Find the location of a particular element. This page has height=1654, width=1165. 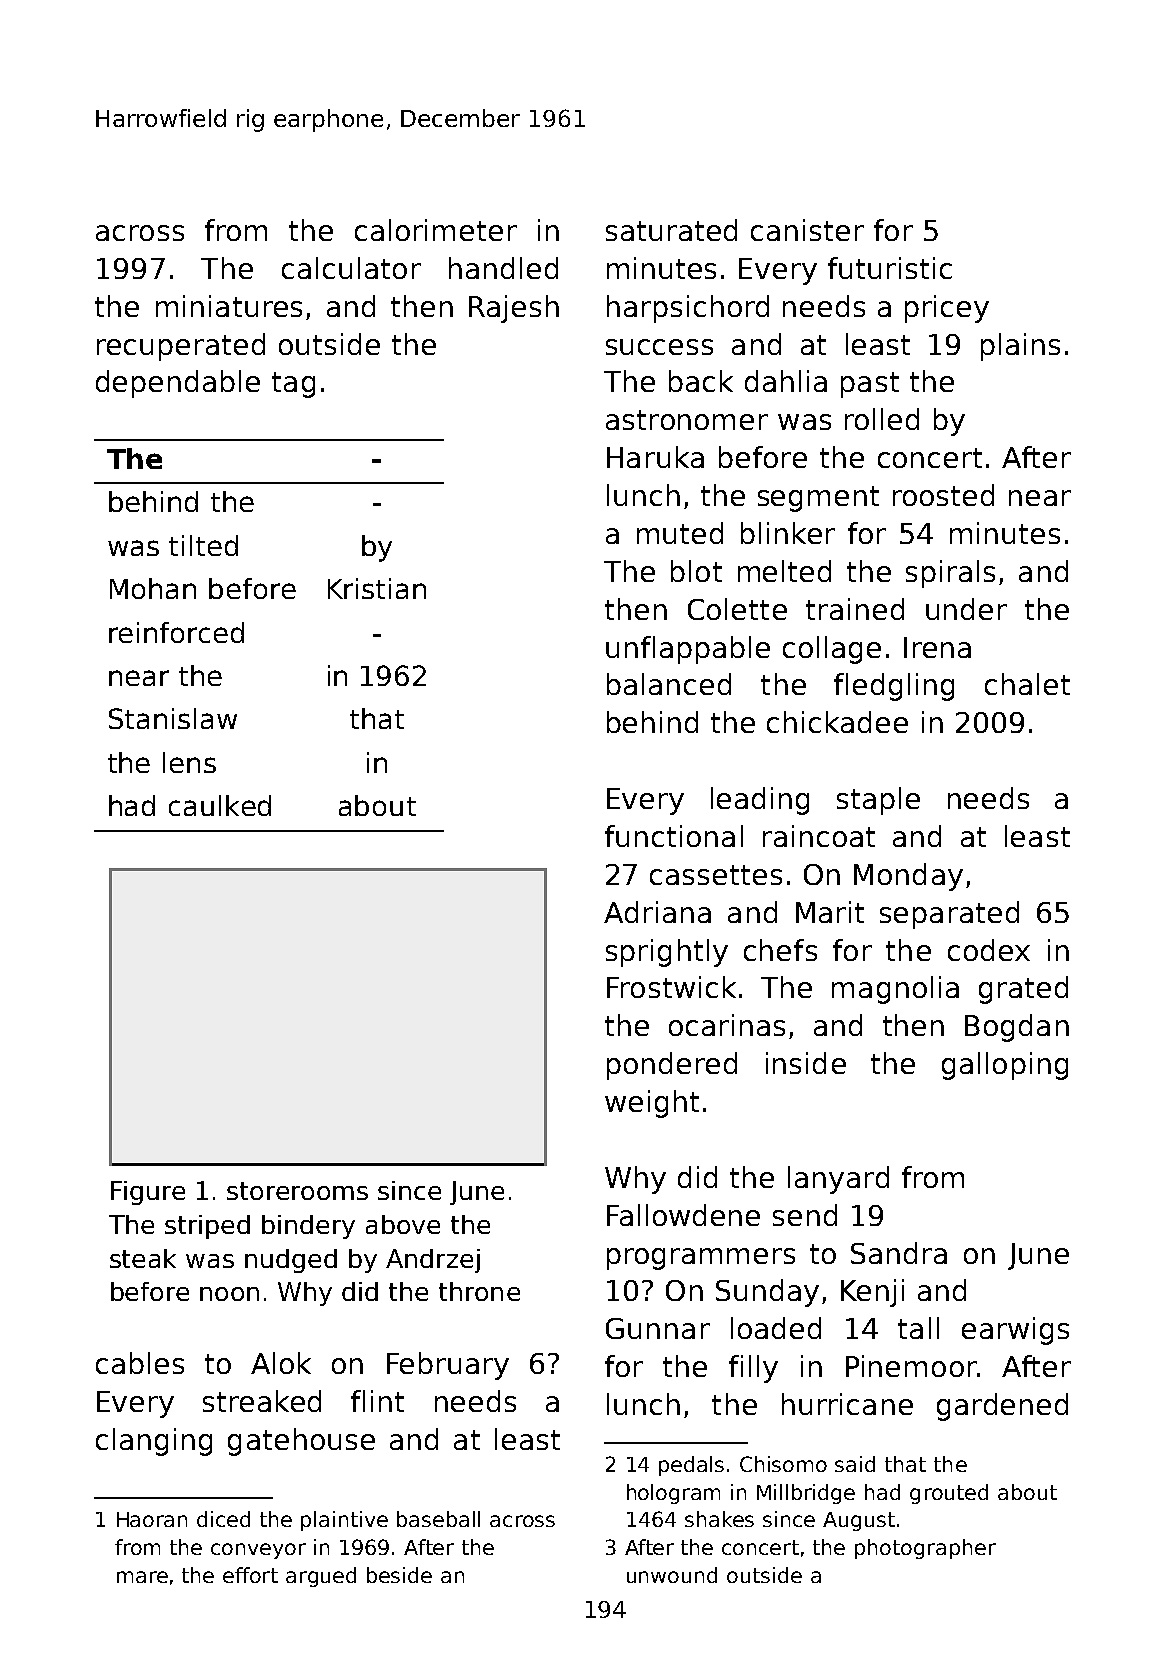

lens is located at coordinates (189, 762).
